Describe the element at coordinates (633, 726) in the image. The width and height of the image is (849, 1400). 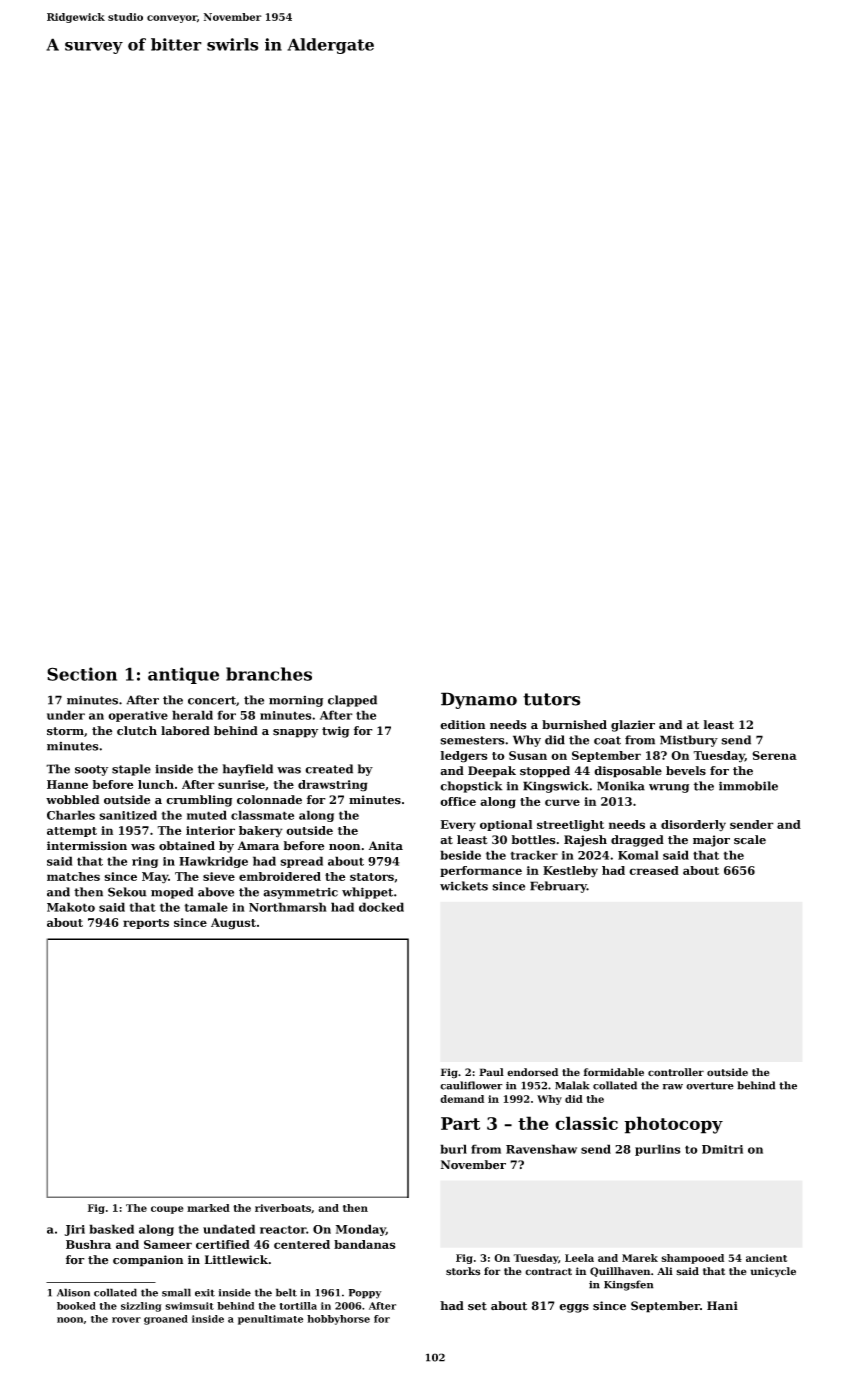
I see `glazier` at that location.
